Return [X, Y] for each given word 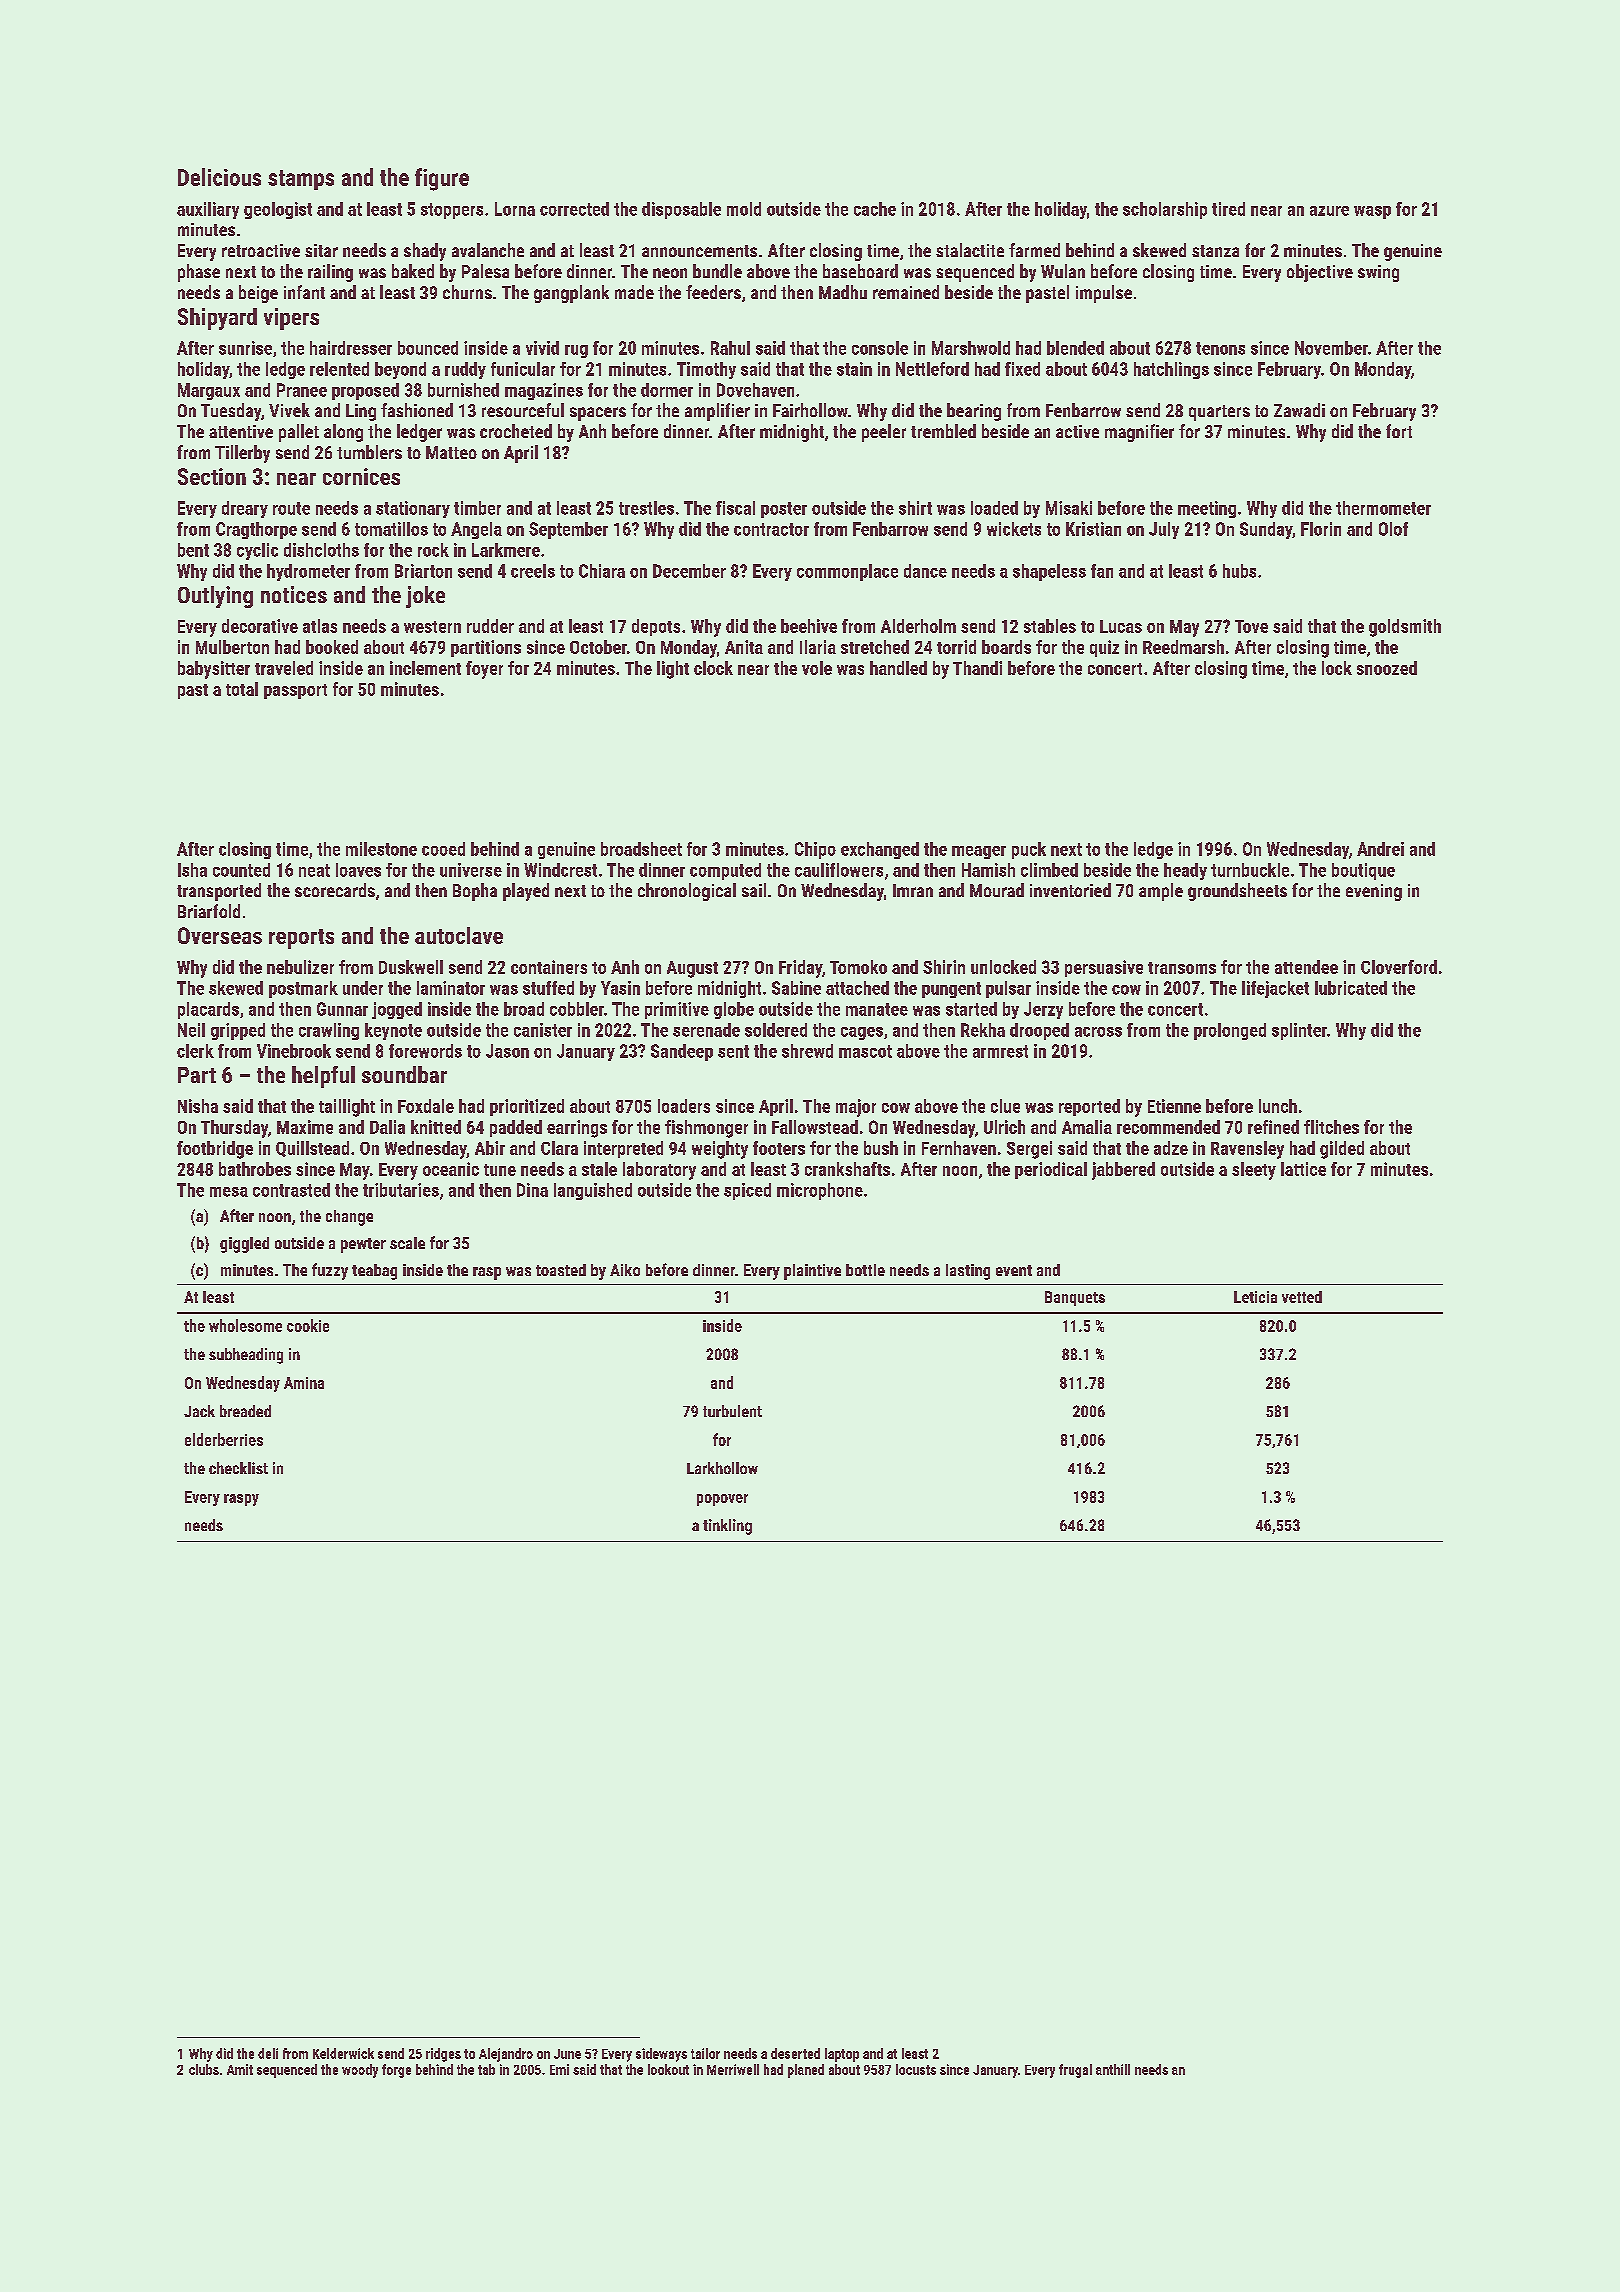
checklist [238, 1468]
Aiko [625, 1270]
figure [442, 179]
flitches [1331, 1127]
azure [1329, 211]
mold [744, 209]
